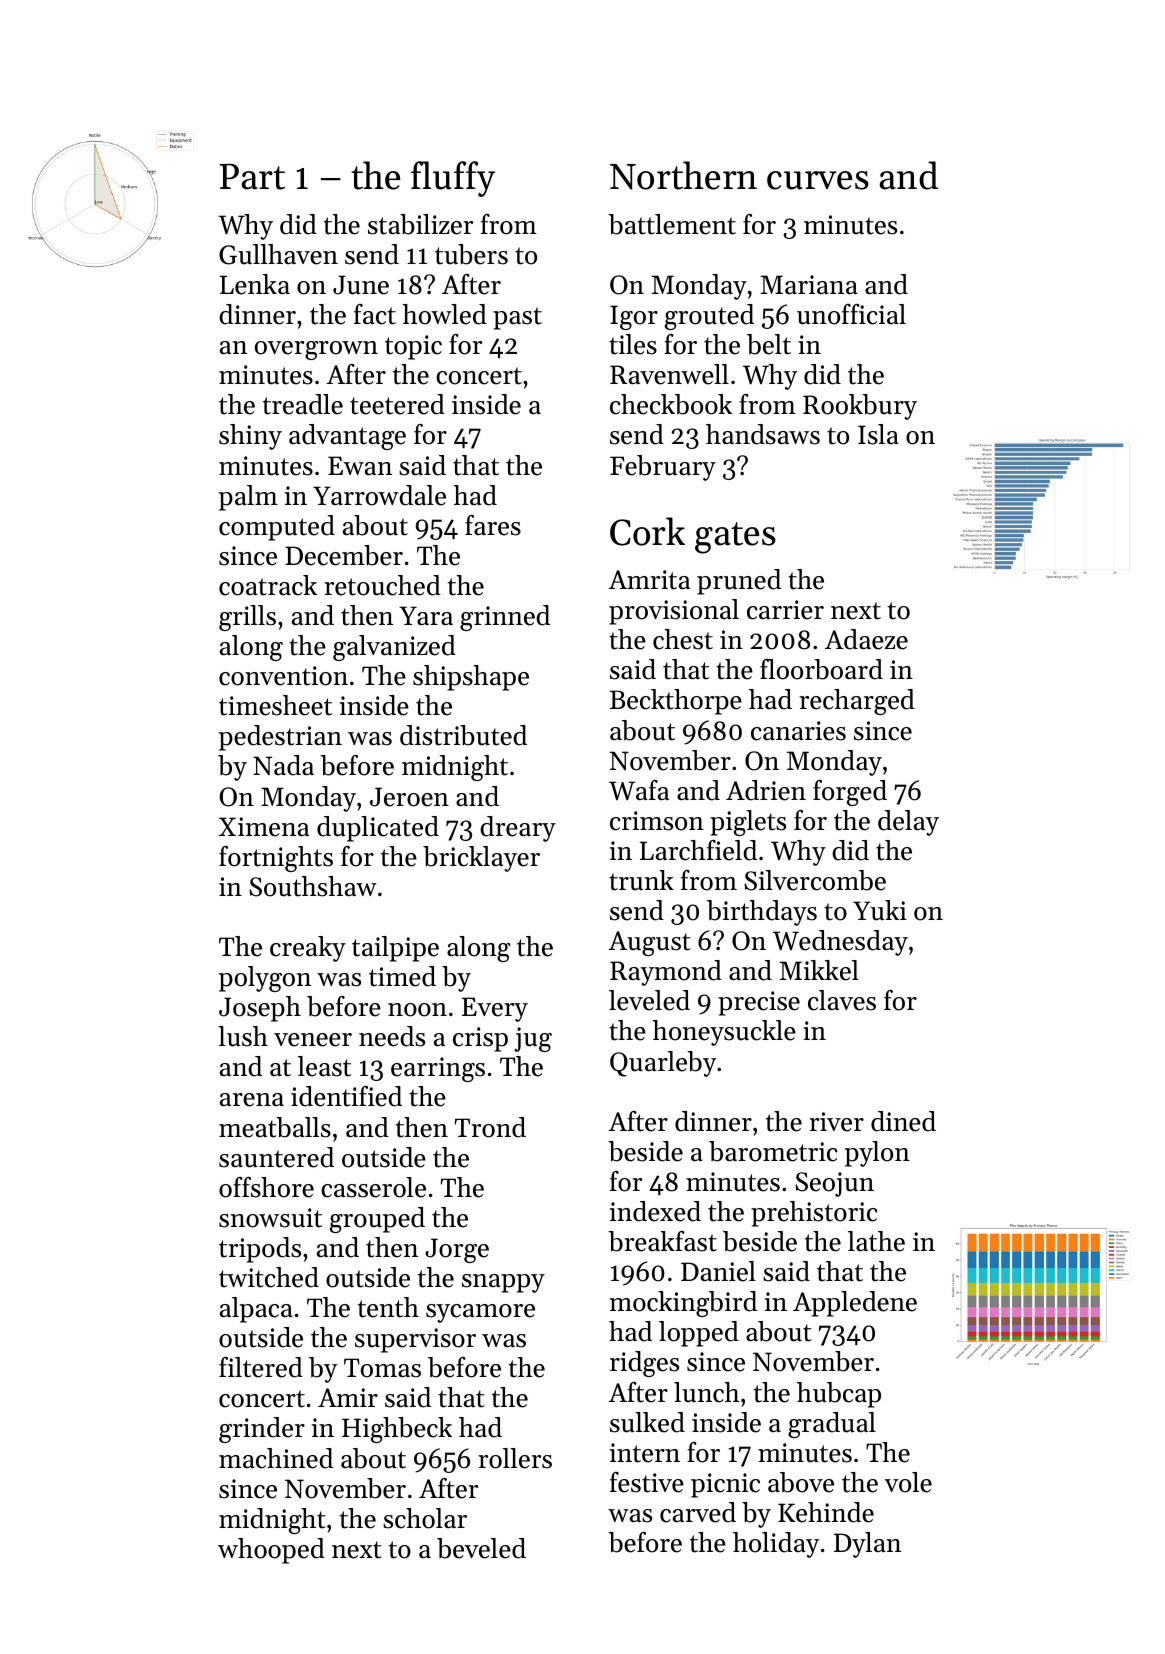  What do you see at coordinates (867, 1545) in the screenshot?
I see `Dylan` at bounding box center [867, 1545].
